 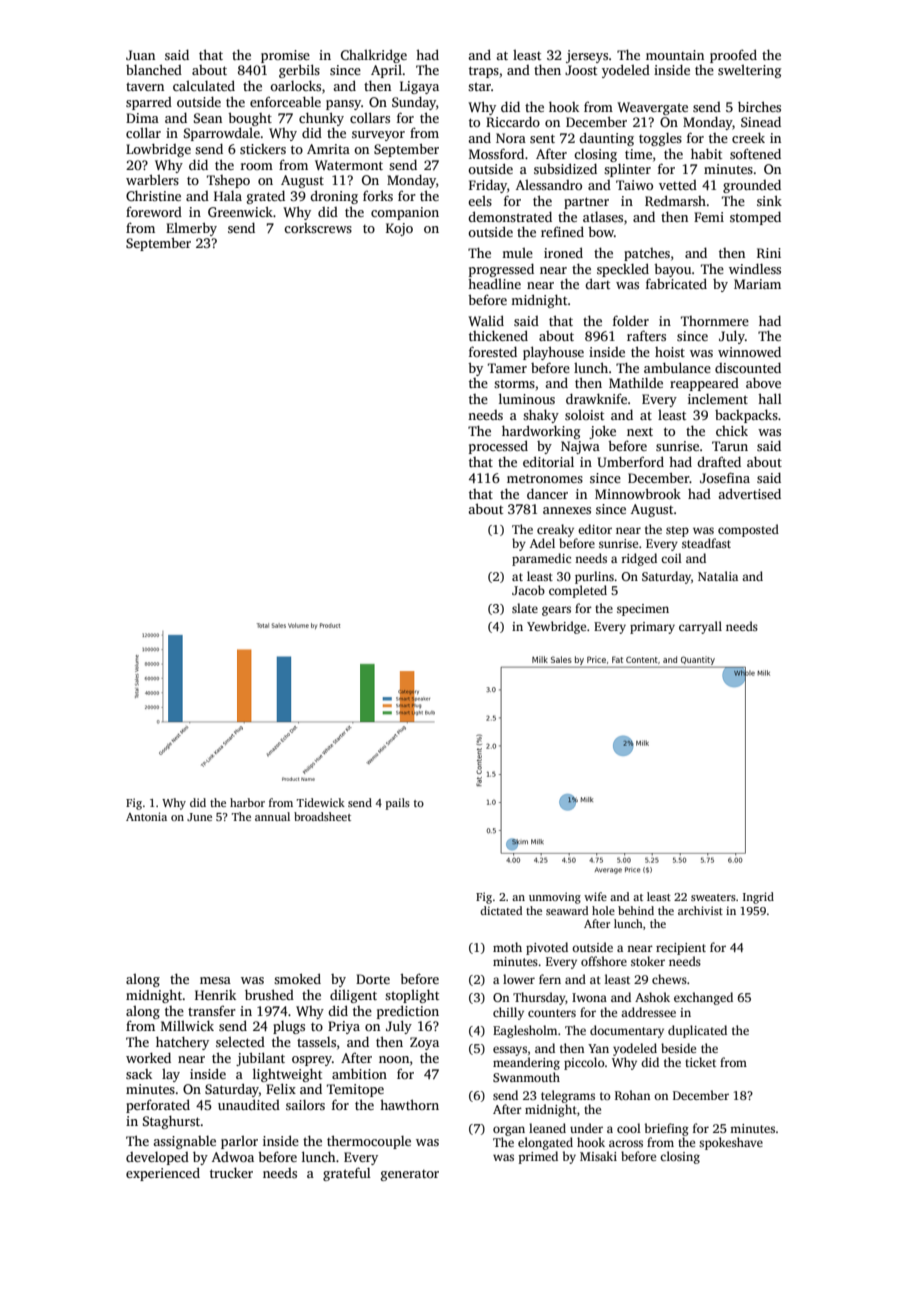 I want to click on Jacob, so click(x=528, y=590).
